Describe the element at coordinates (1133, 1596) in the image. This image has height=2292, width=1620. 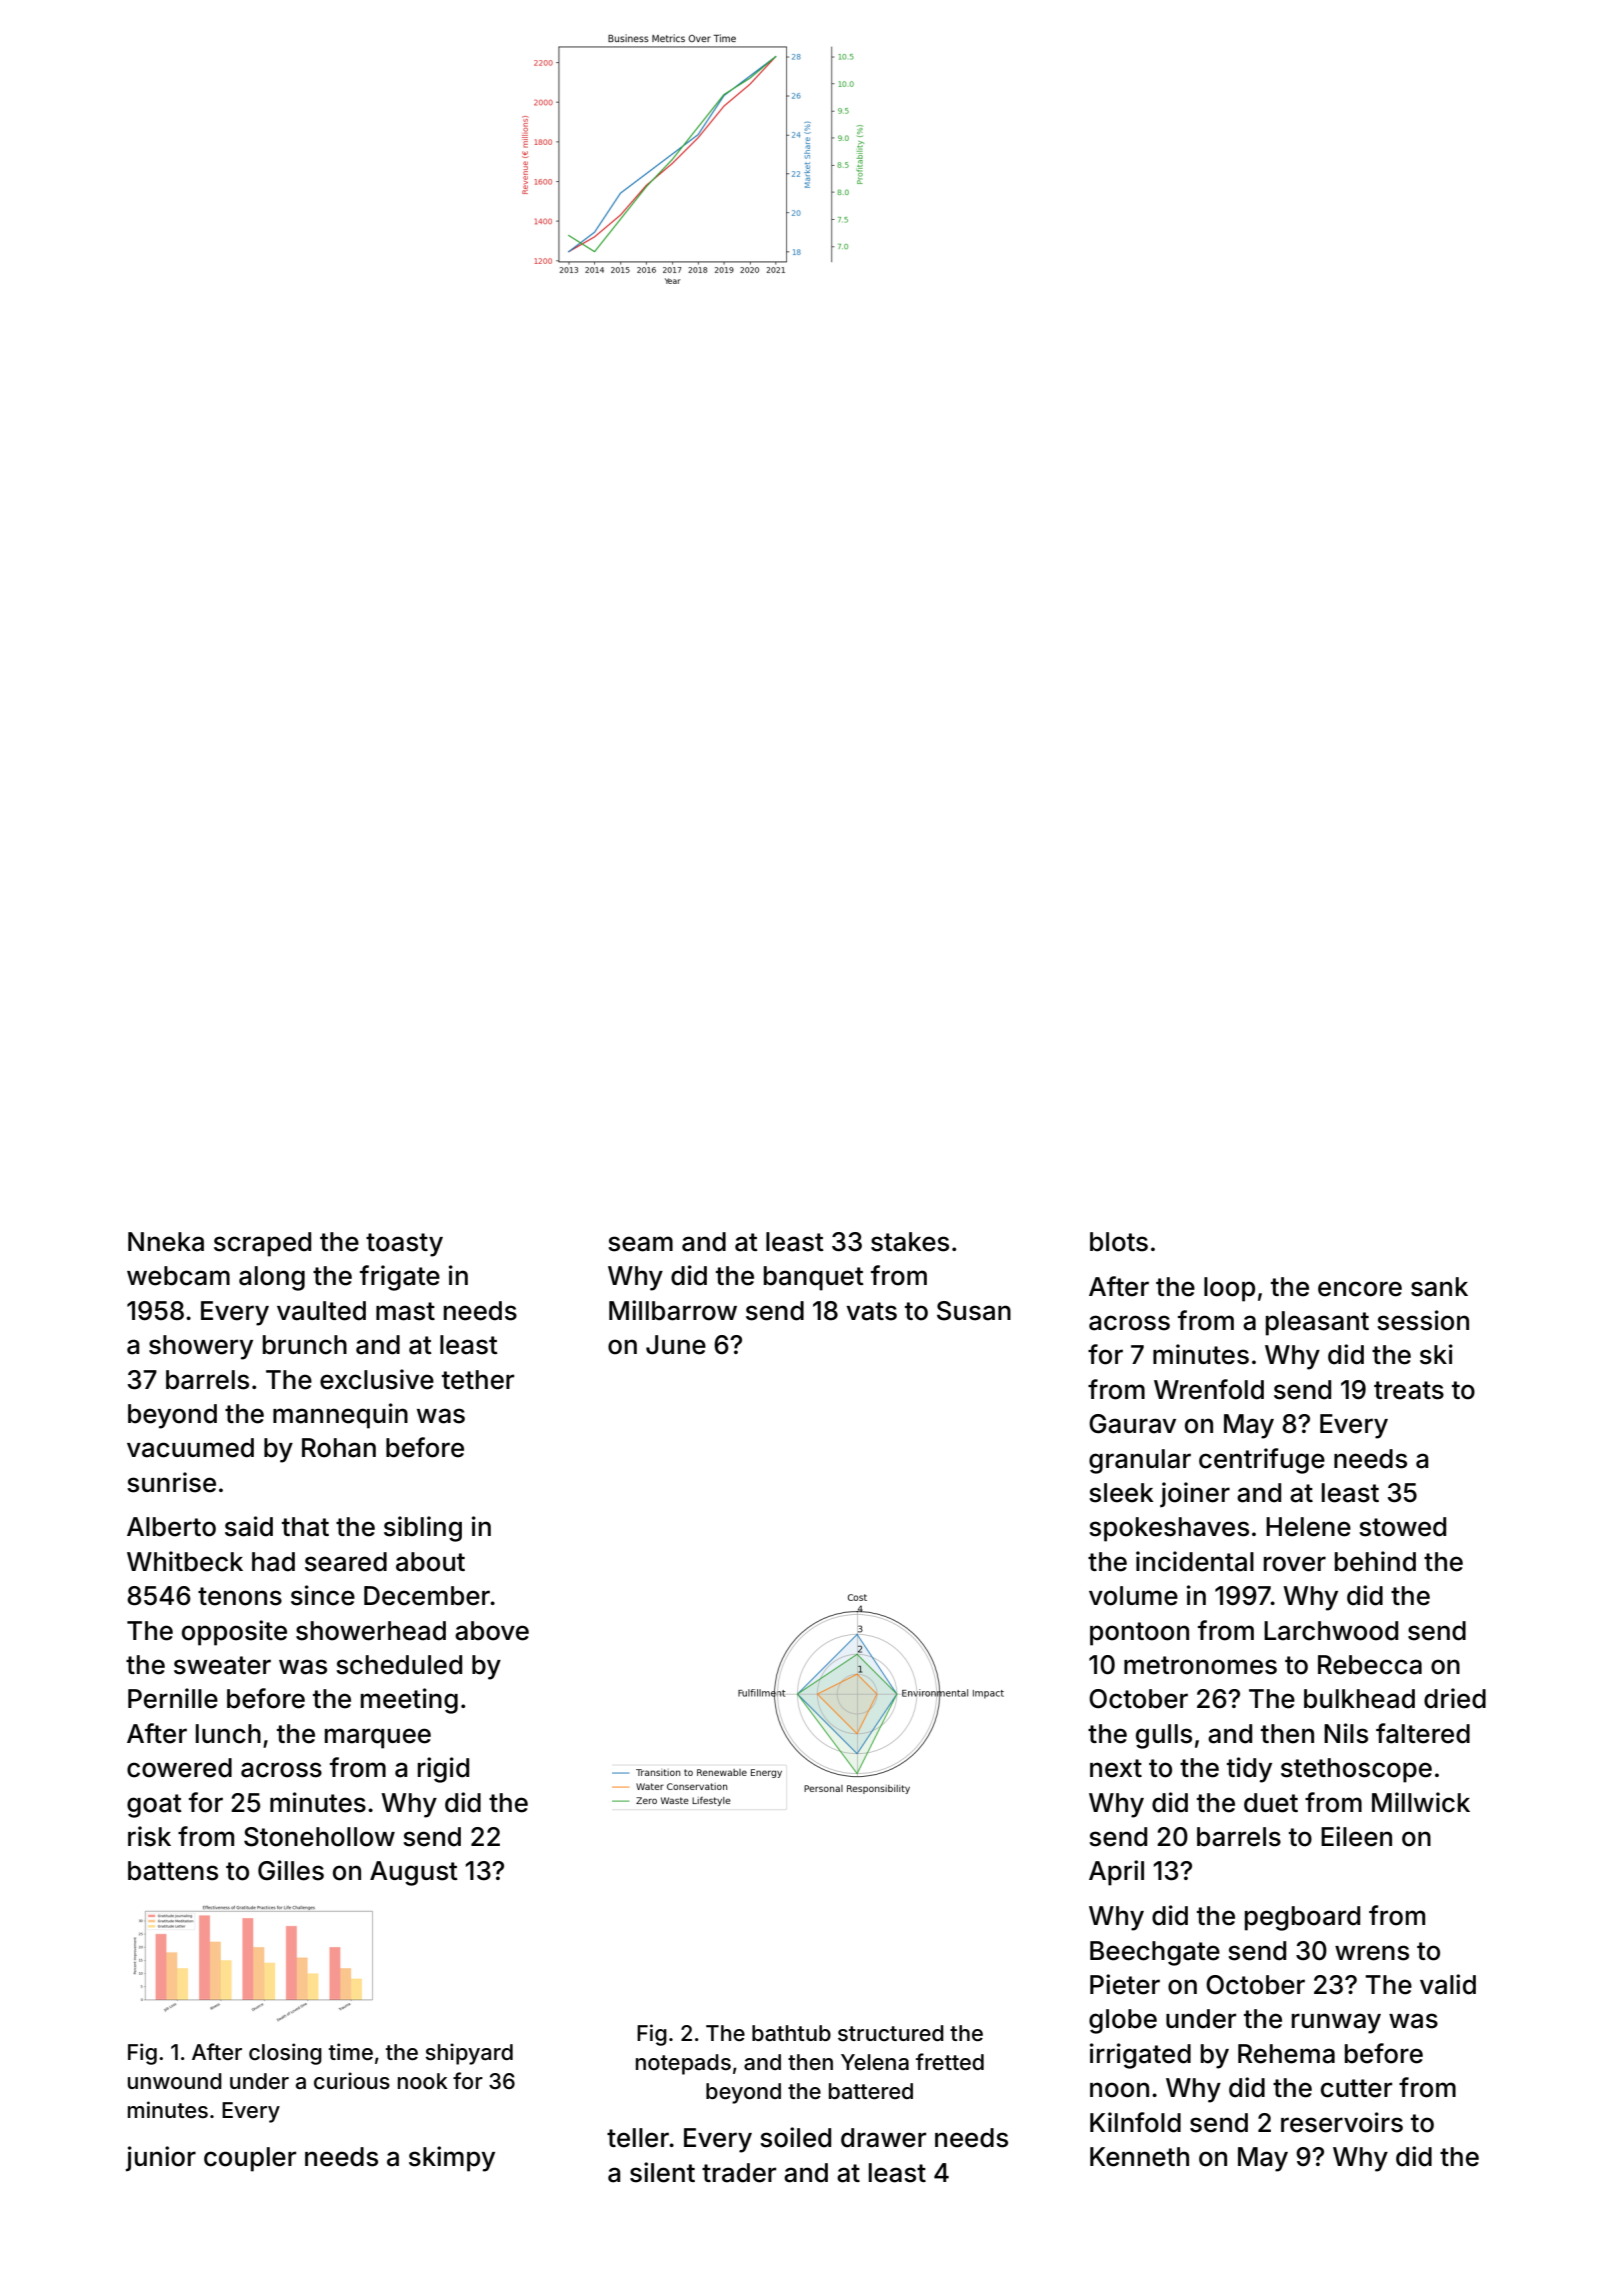
I see `volume` at that location.
